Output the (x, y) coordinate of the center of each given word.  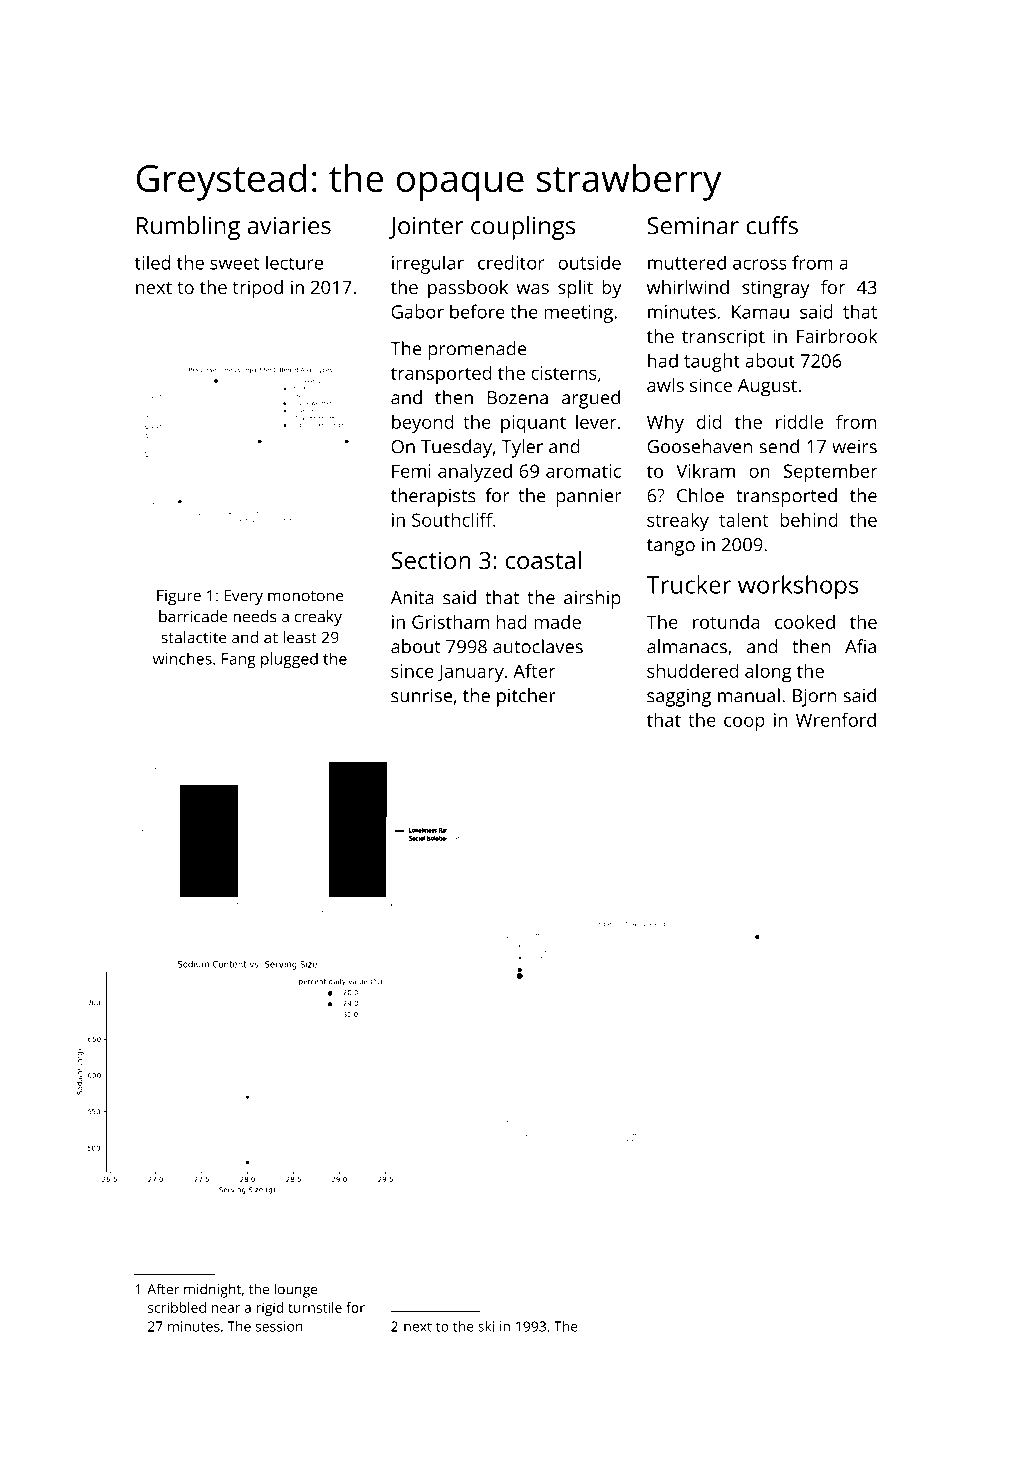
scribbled (177, 1307)
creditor (511, 262)
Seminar (693, 225)
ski (486, 1326)
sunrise (421, 696)
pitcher (526, 697)
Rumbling (188, 228)
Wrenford (836, 719)
